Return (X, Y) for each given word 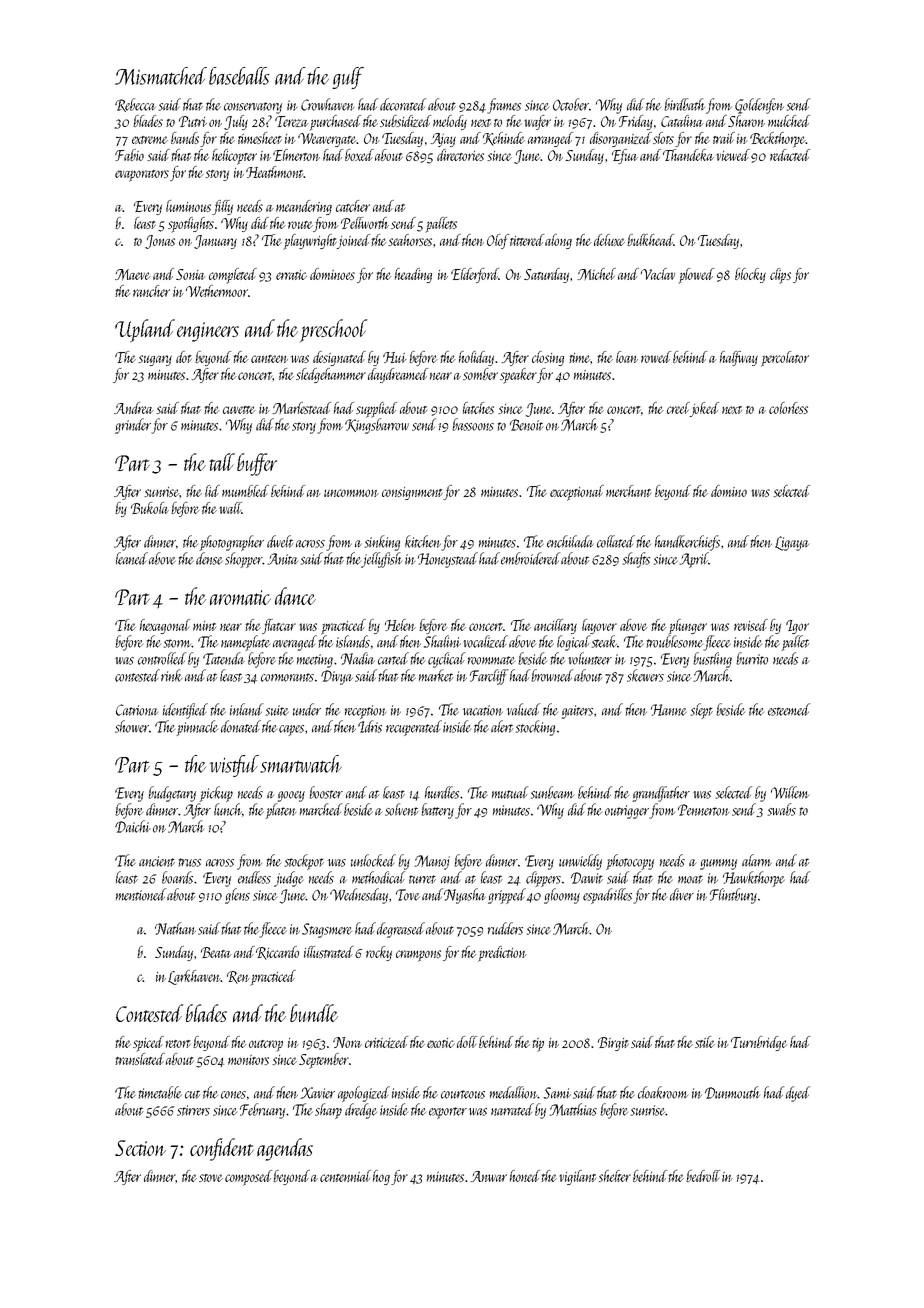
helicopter (234, 157)
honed (525, 1176)
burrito (752, 658)
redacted (790, 155)
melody (450, 122)
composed (248, 1178)
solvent (402, 809)
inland (246, 709)
